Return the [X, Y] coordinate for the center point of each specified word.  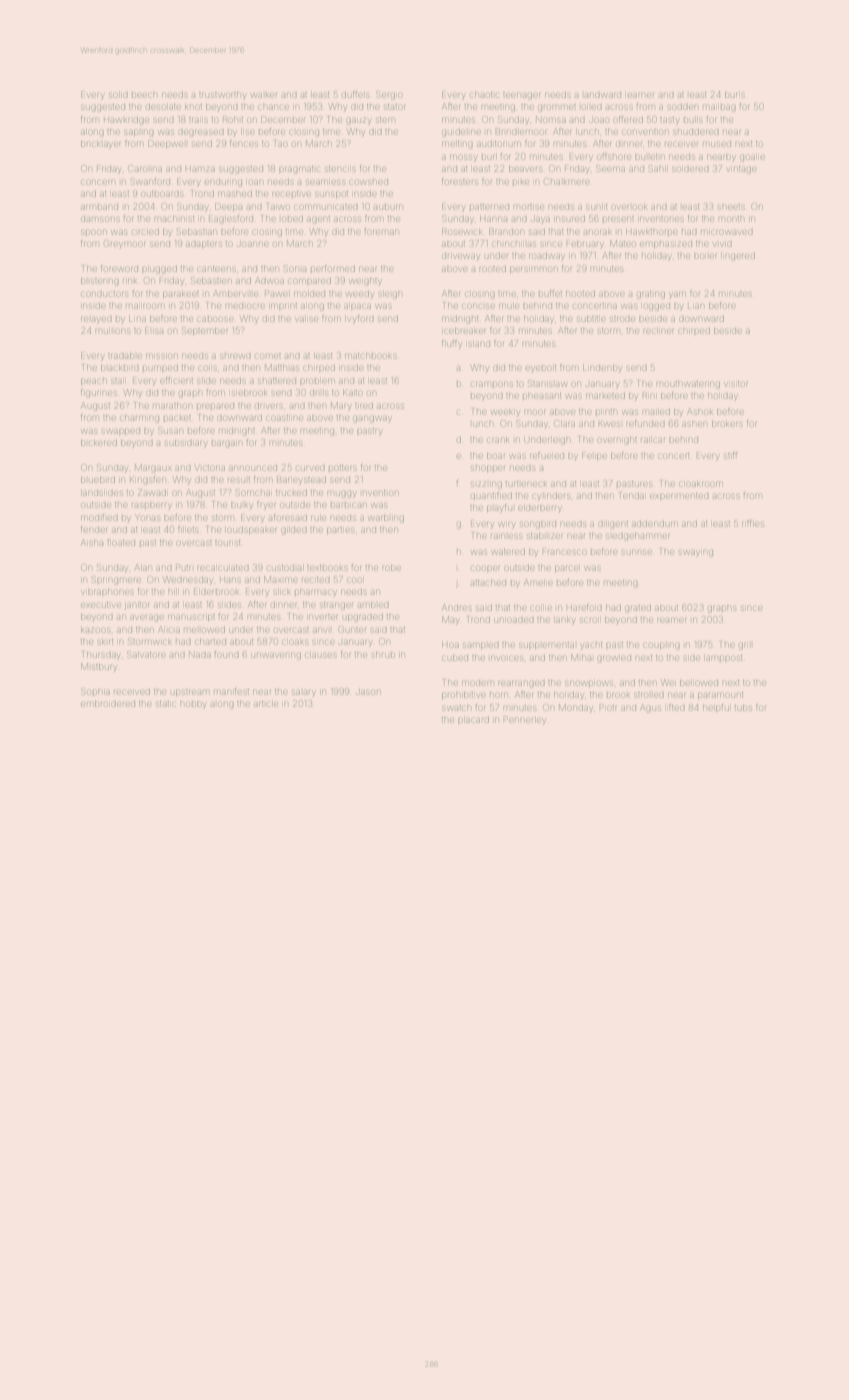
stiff [730, 456]
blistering [100, 282]
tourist [227, 543]
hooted [580, 294]
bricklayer [100, 145]
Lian [695, 306]
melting [457, 145]
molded [309, 294]
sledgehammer [637, 537]
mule [509, 306]
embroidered [108, 704]
